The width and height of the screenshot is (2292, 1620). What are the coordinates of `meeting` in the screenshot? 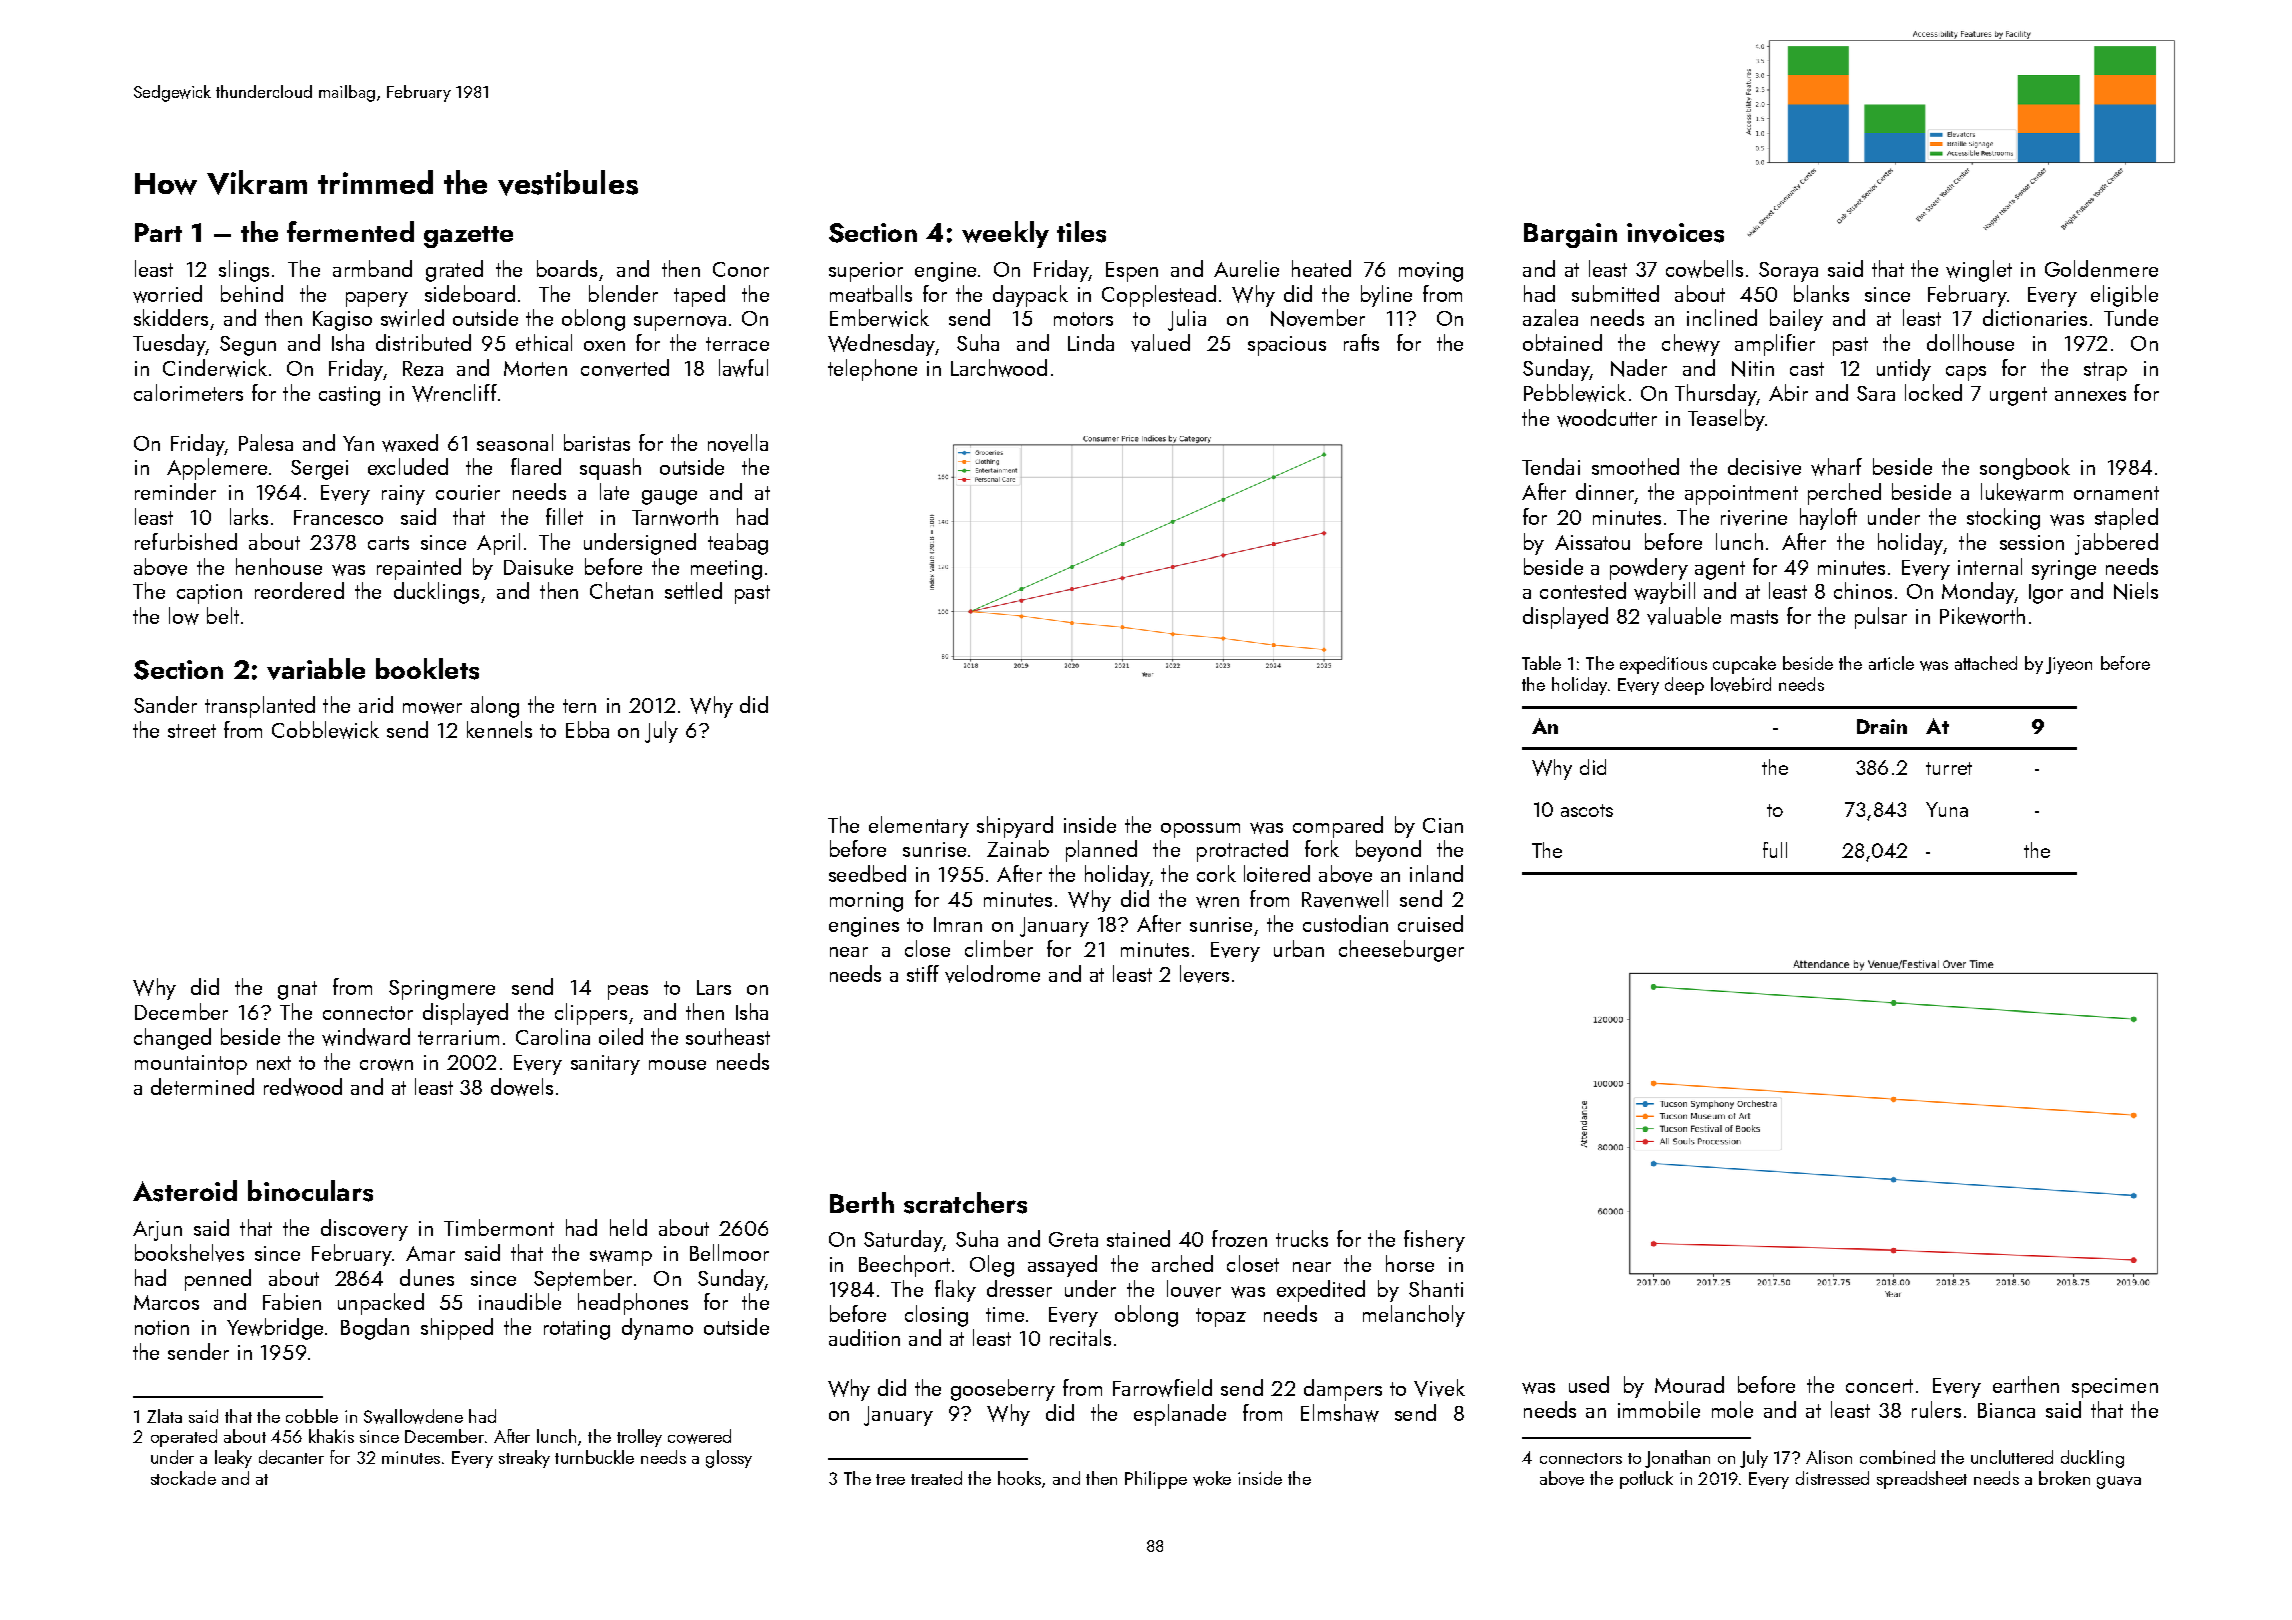 It's located at (726, 570).
